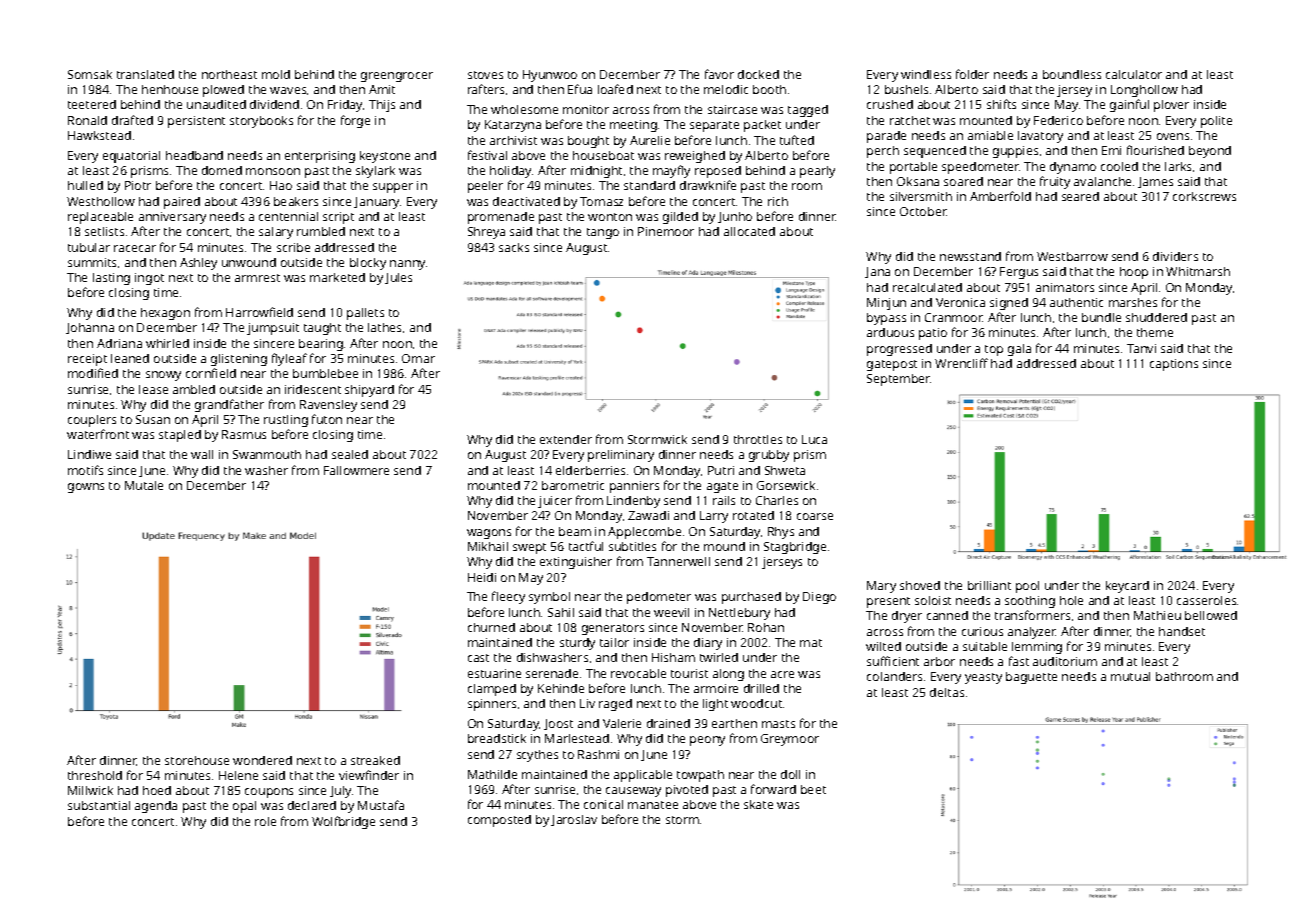 The height and width of the image is (924, 1308). I want to click on separate, so click(714, 126).
